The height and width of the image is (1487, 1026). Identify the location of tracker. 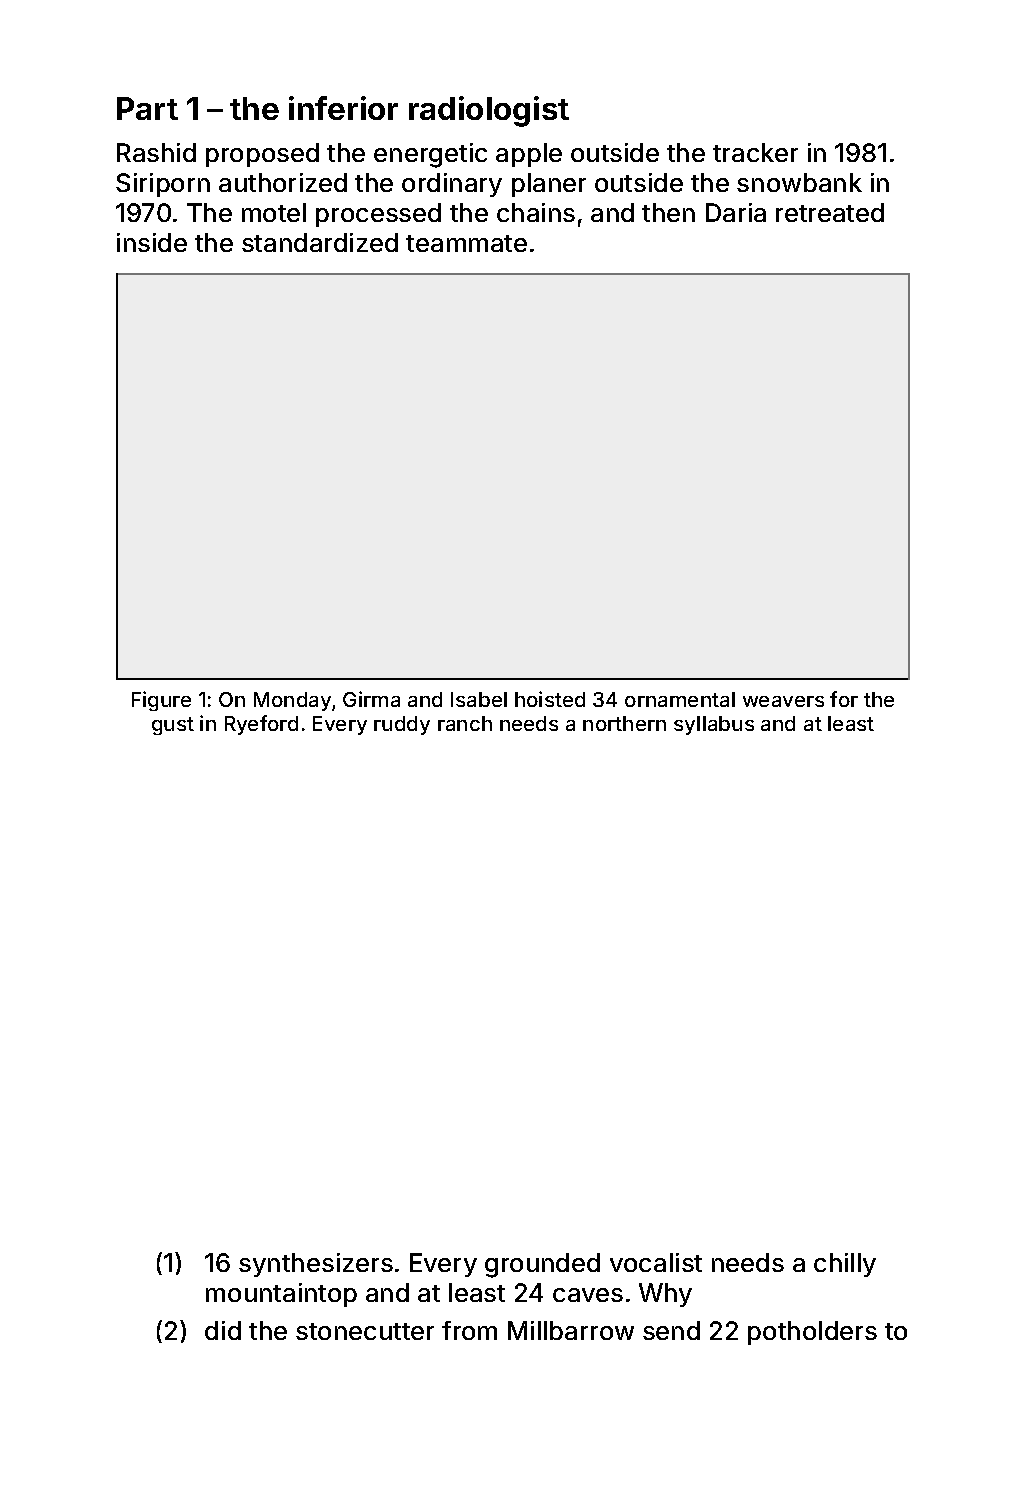
(755, 152).
